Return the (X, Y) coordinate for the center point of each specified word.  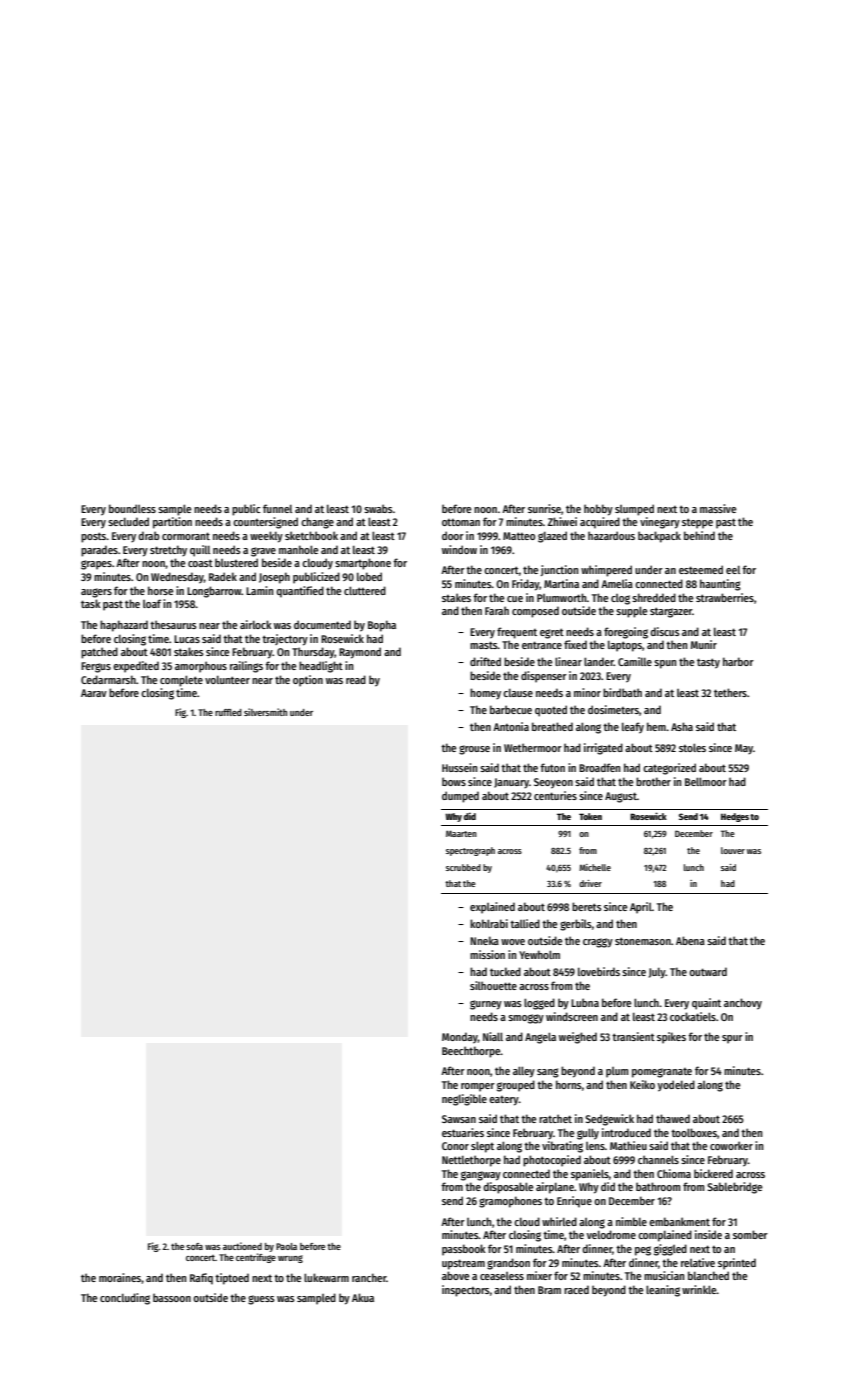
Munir (704, 644)
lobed (369, 576)
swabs (378, 508)
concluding (125, 1299)
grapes (96, 565)
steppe (697, 523)
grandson (508, 1264)
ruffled (228, 712)
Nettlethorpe (471, 1161)
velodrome (611, 1234)
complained (665, 1236)
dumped (460, 797)
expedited (136, 667)
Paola (286, 1246)
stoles (692, 747)
